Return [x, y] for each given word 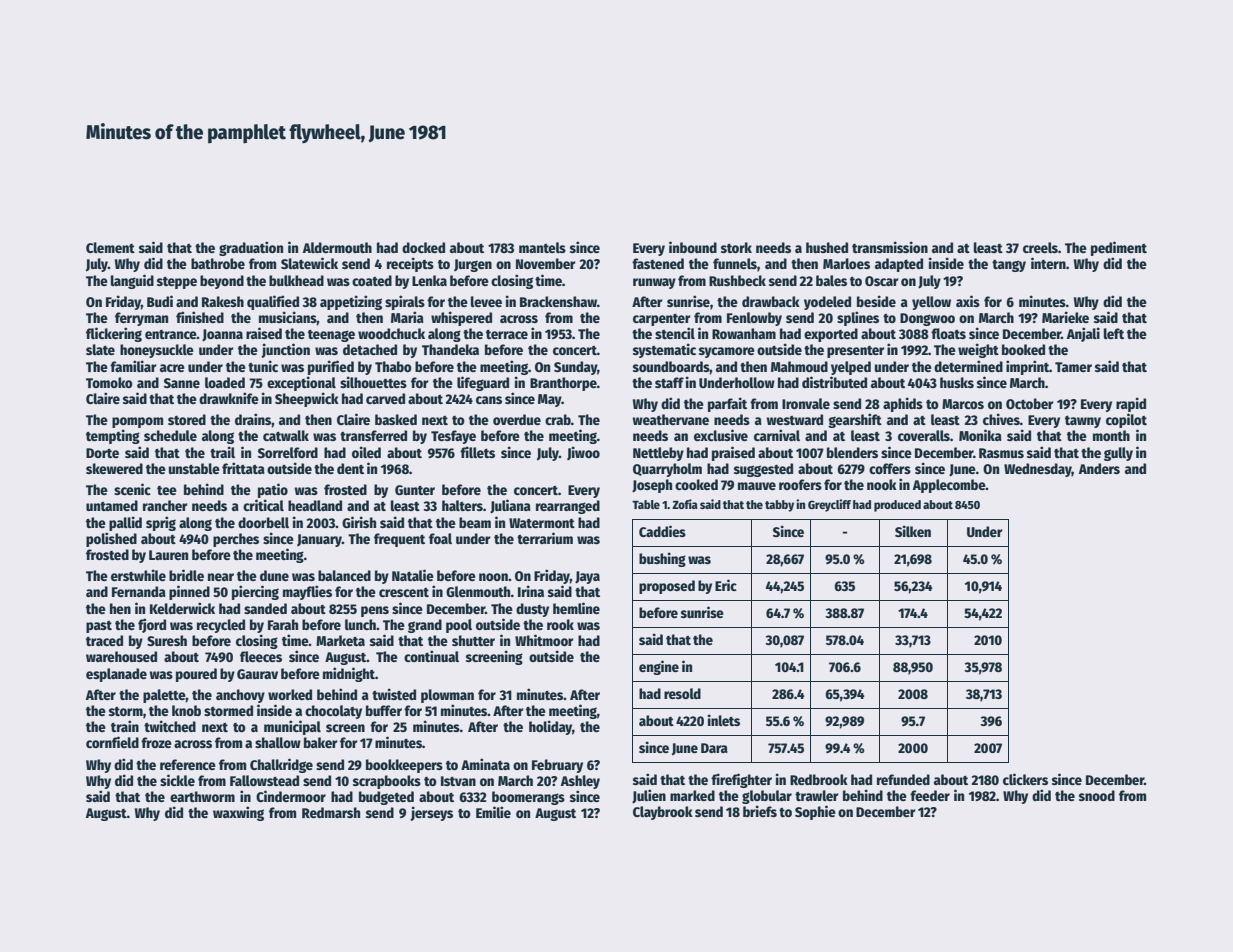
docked [423, 247]
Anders [1099, 468]
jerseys [431, 813]
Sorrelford [288, 452]
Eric [726, 585]
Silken [913, 531]
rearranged [568, 507]
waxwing [238, 813]
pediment [1119, 248]
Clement [110, 247]
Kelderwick [182, 608]
